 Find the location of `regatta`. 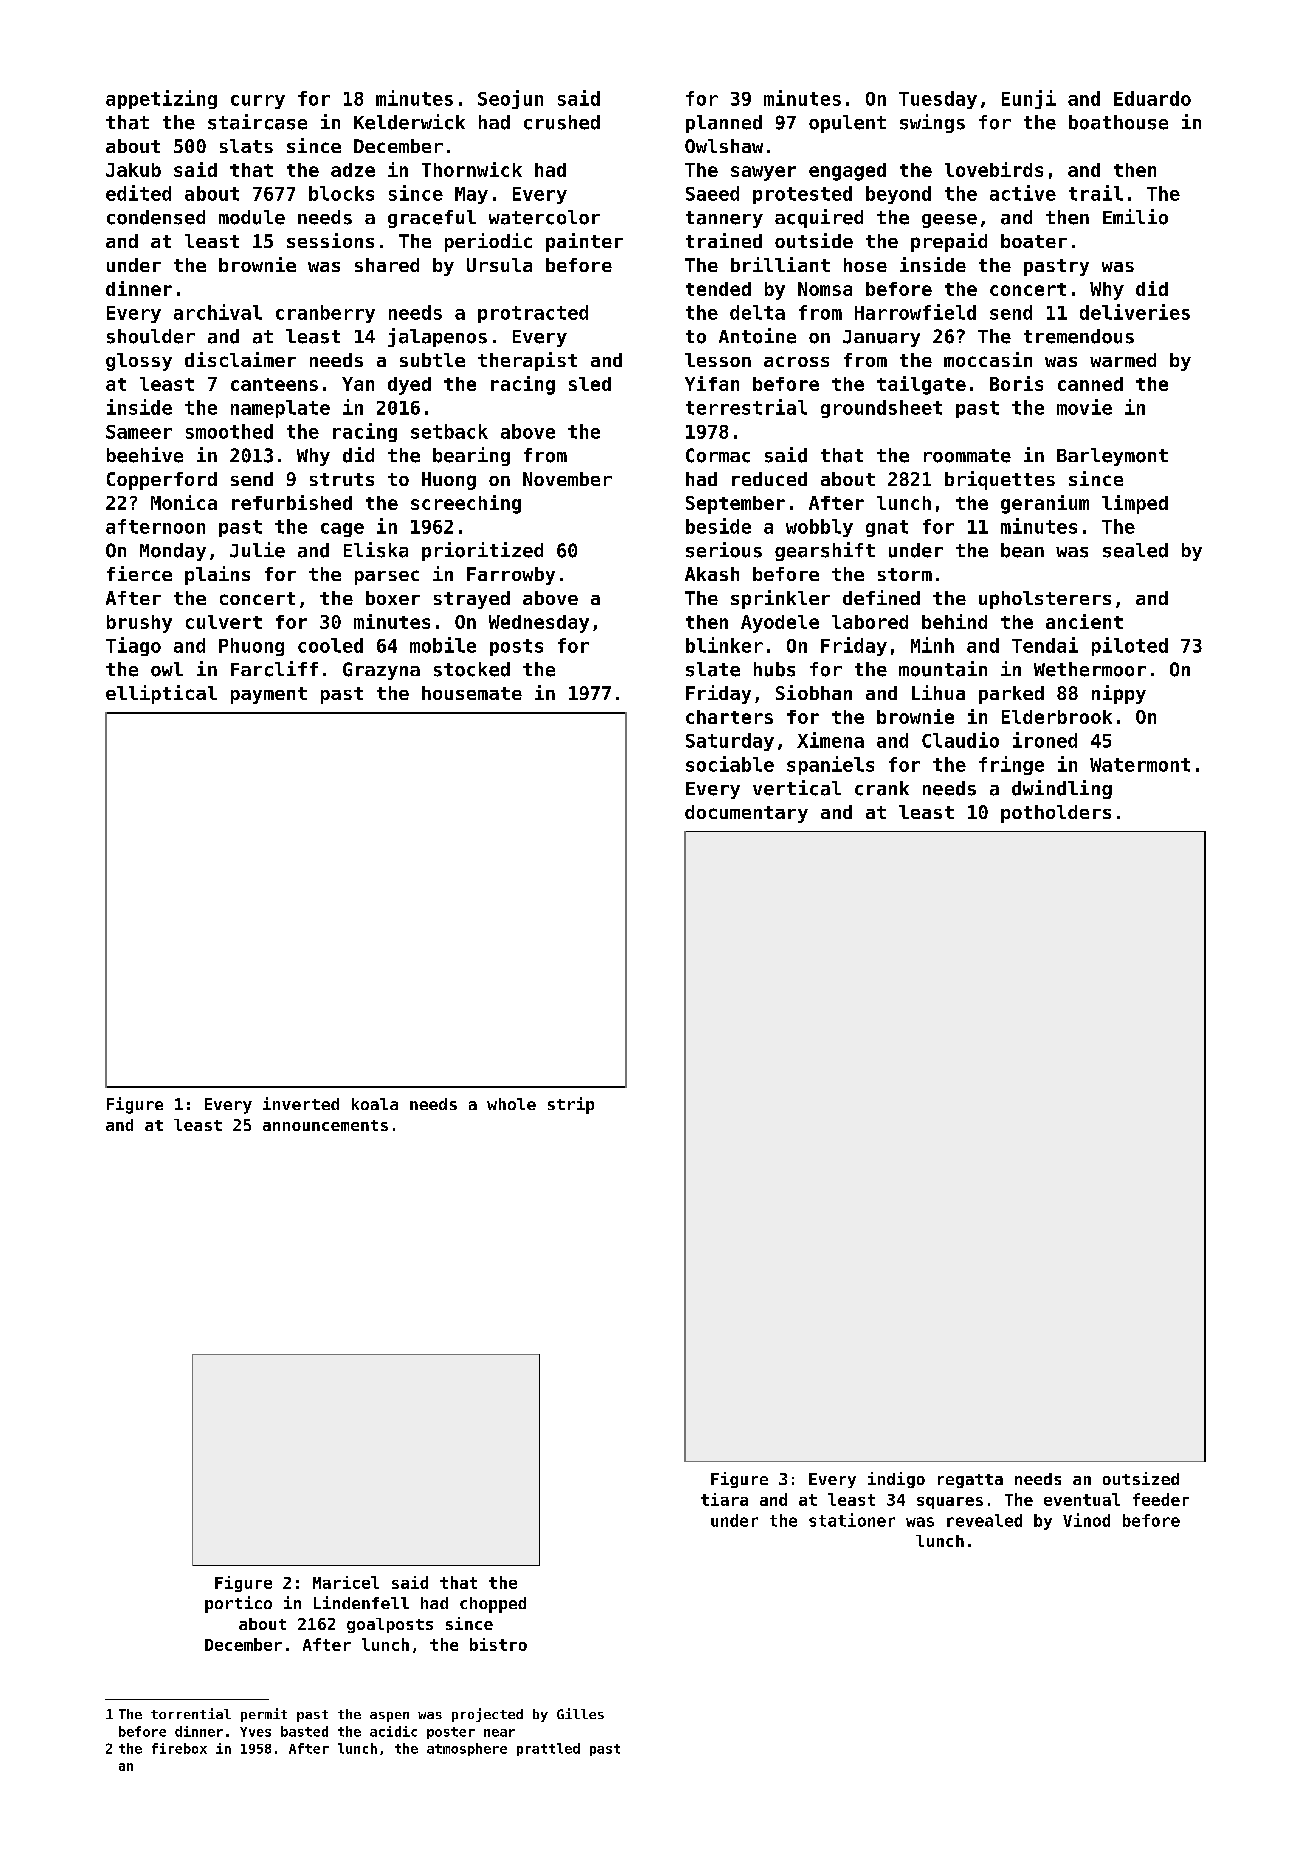

regatta is located at coordinates (970, 1481).
